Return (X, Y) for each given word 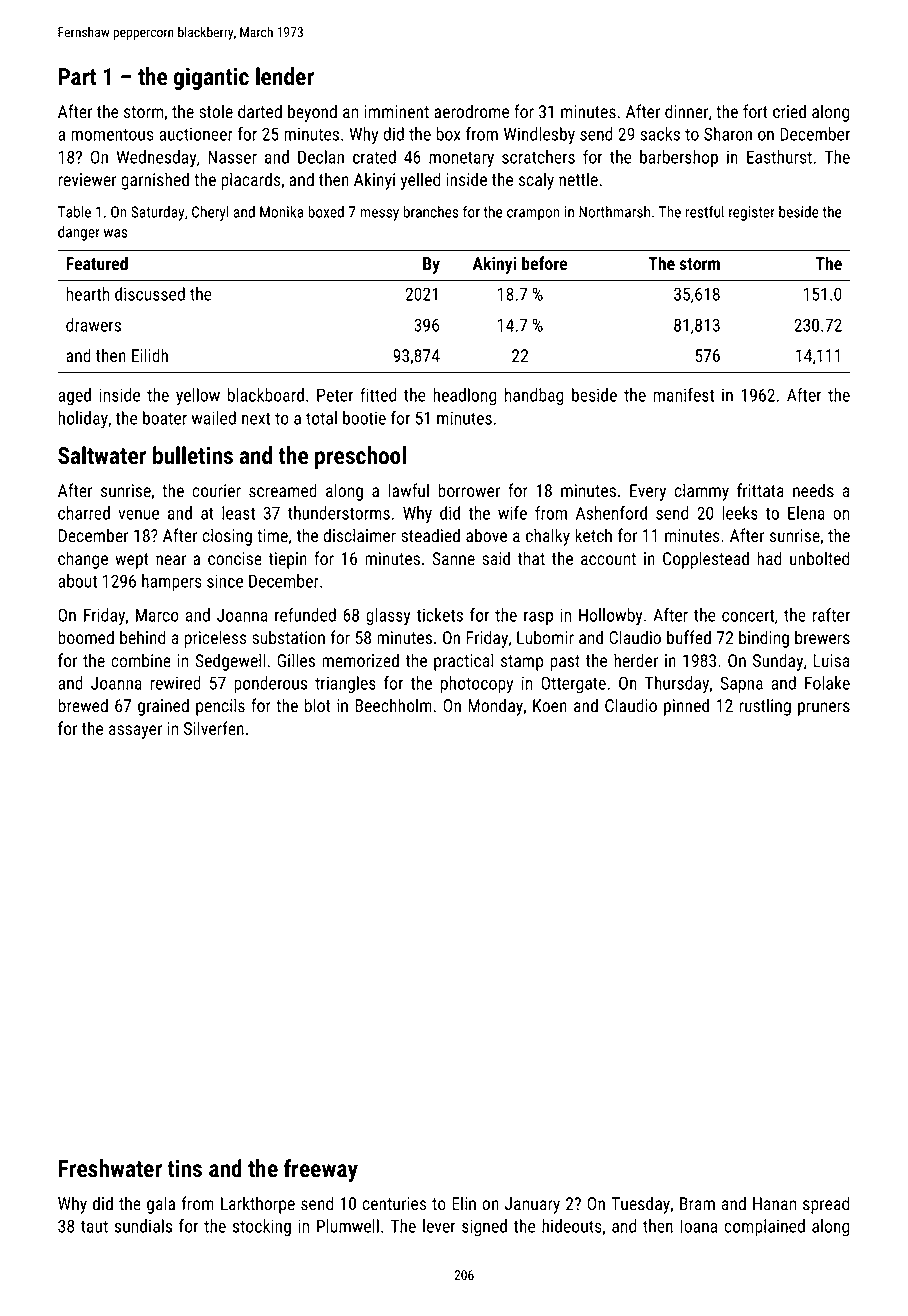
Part (77, 77)
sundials (143, 1226)
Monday (495, 707)
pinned (686, 707)
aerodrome (471, 111)
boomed (86, 637)
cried (789, 111)
